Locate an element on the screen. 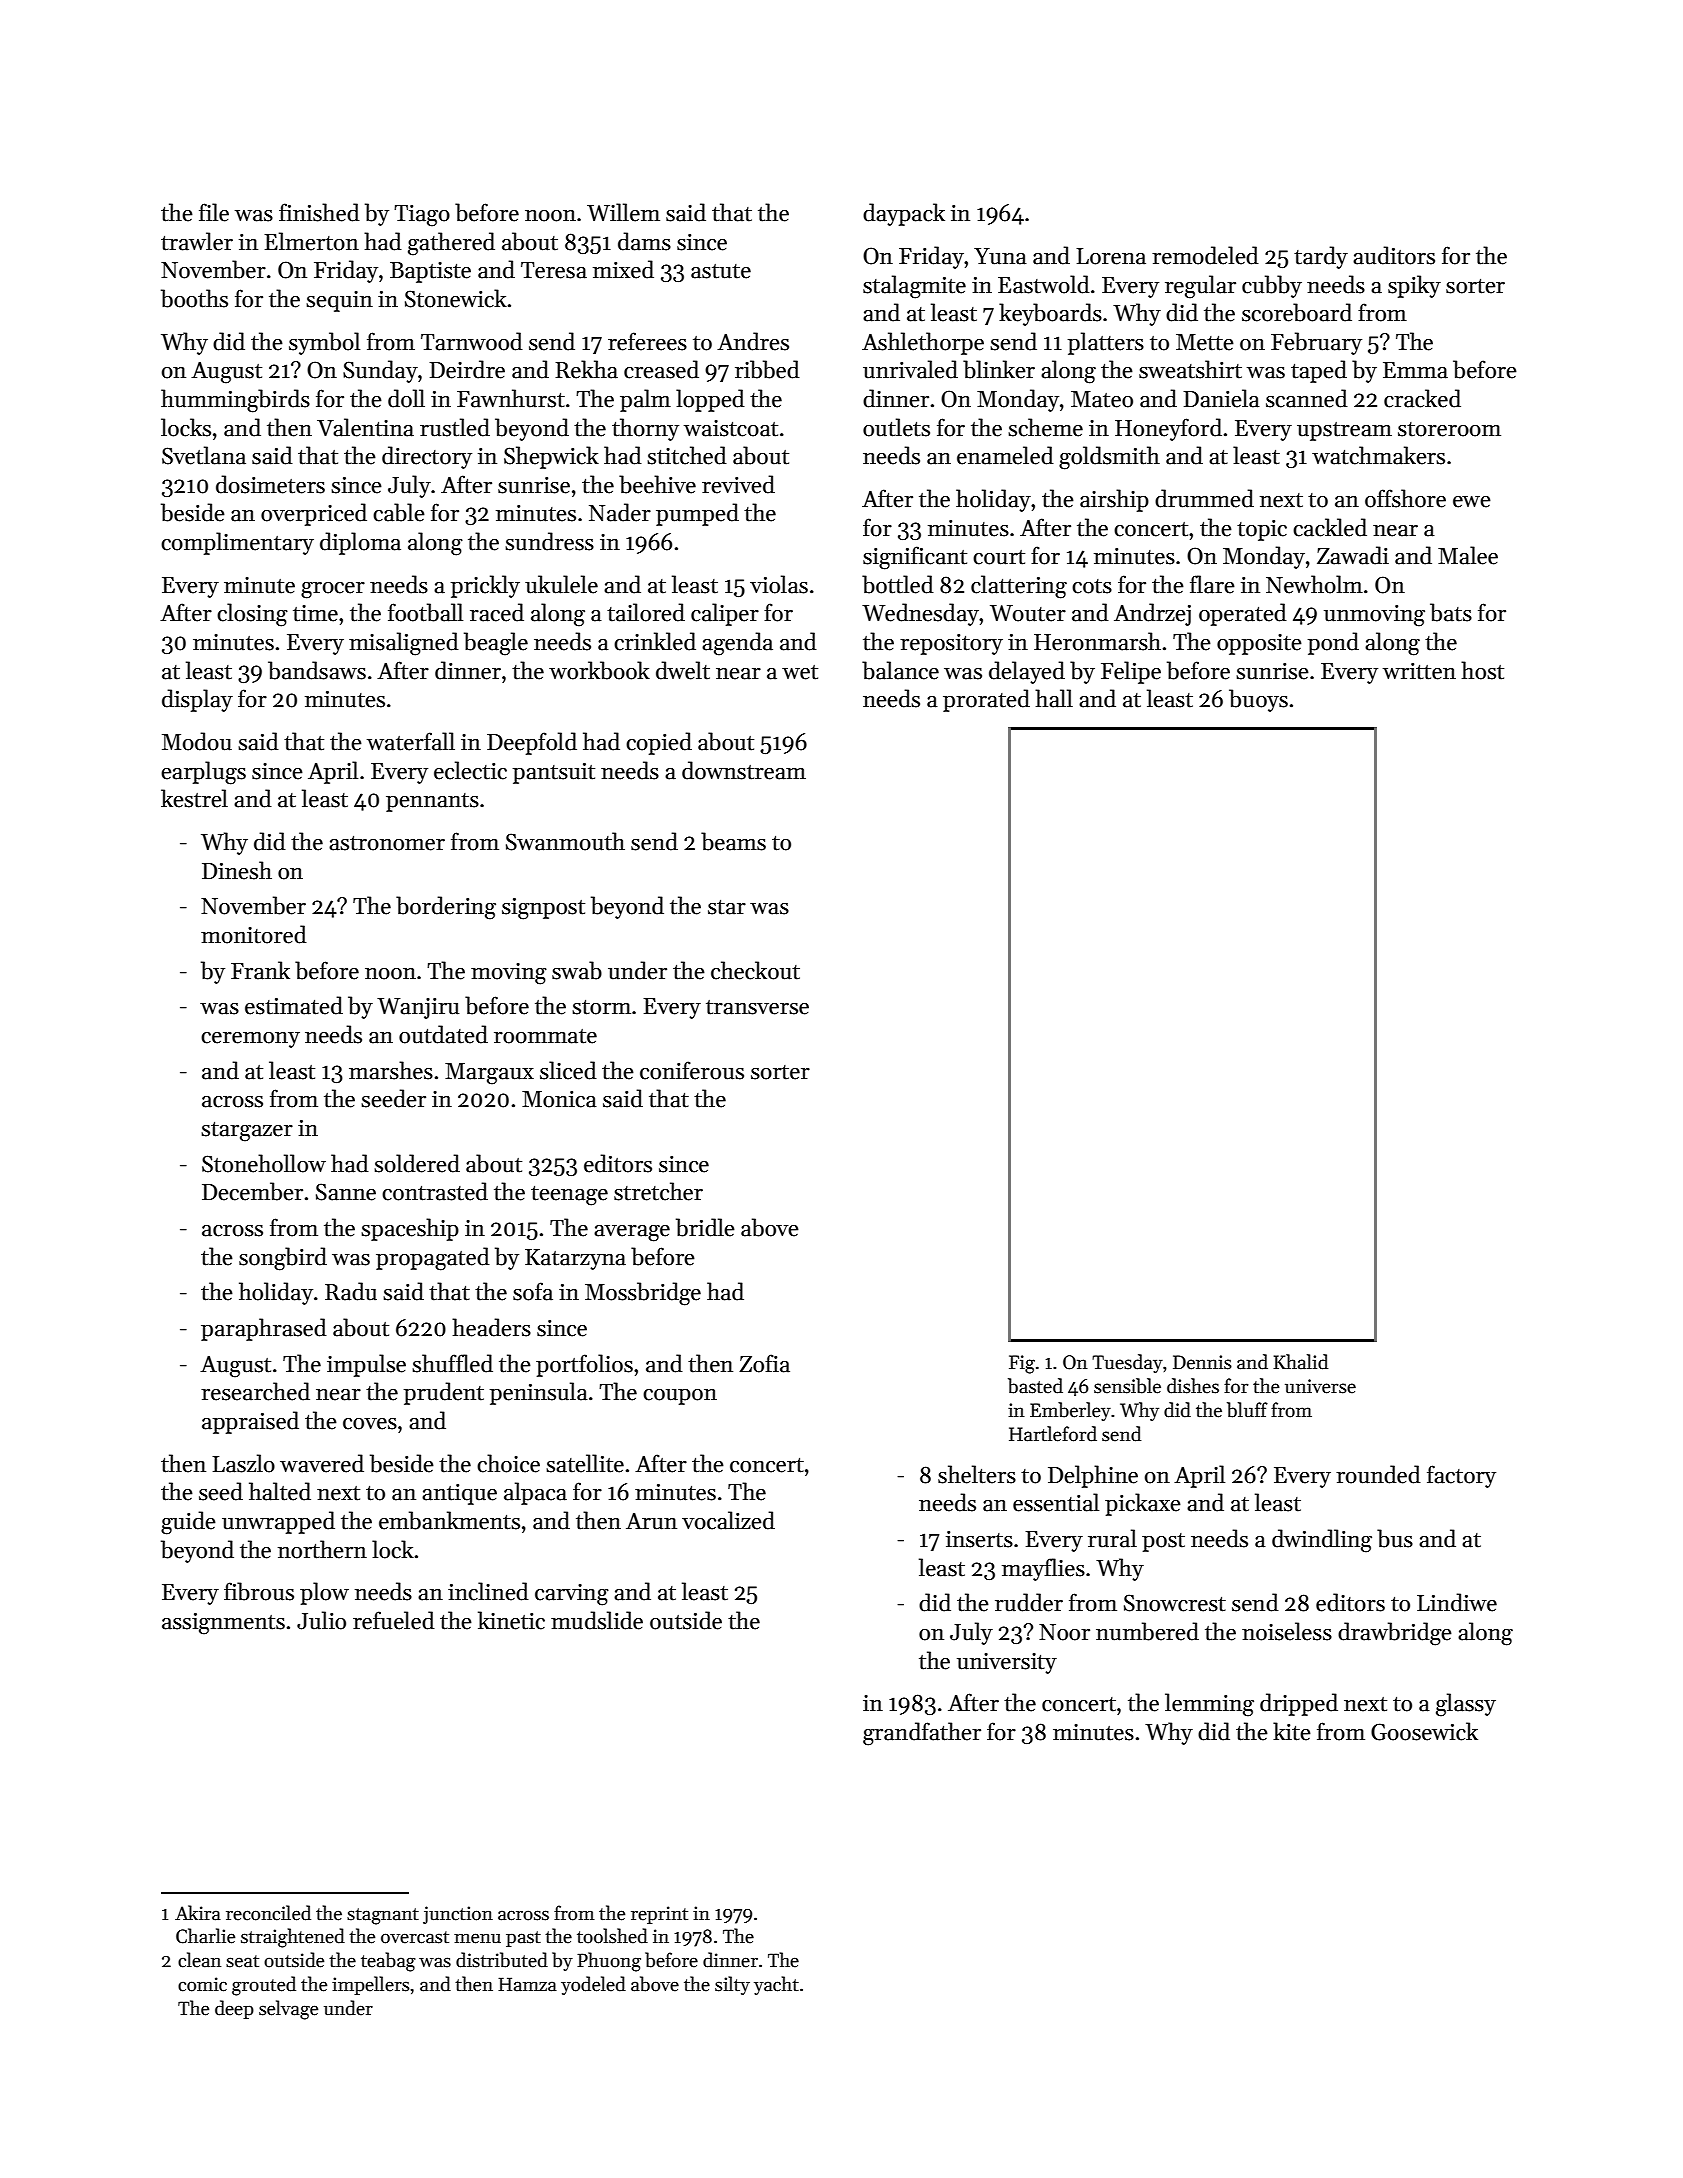 This screenshot has width=1683, height=2178. selvage is located at coordinates (288, 2010).
